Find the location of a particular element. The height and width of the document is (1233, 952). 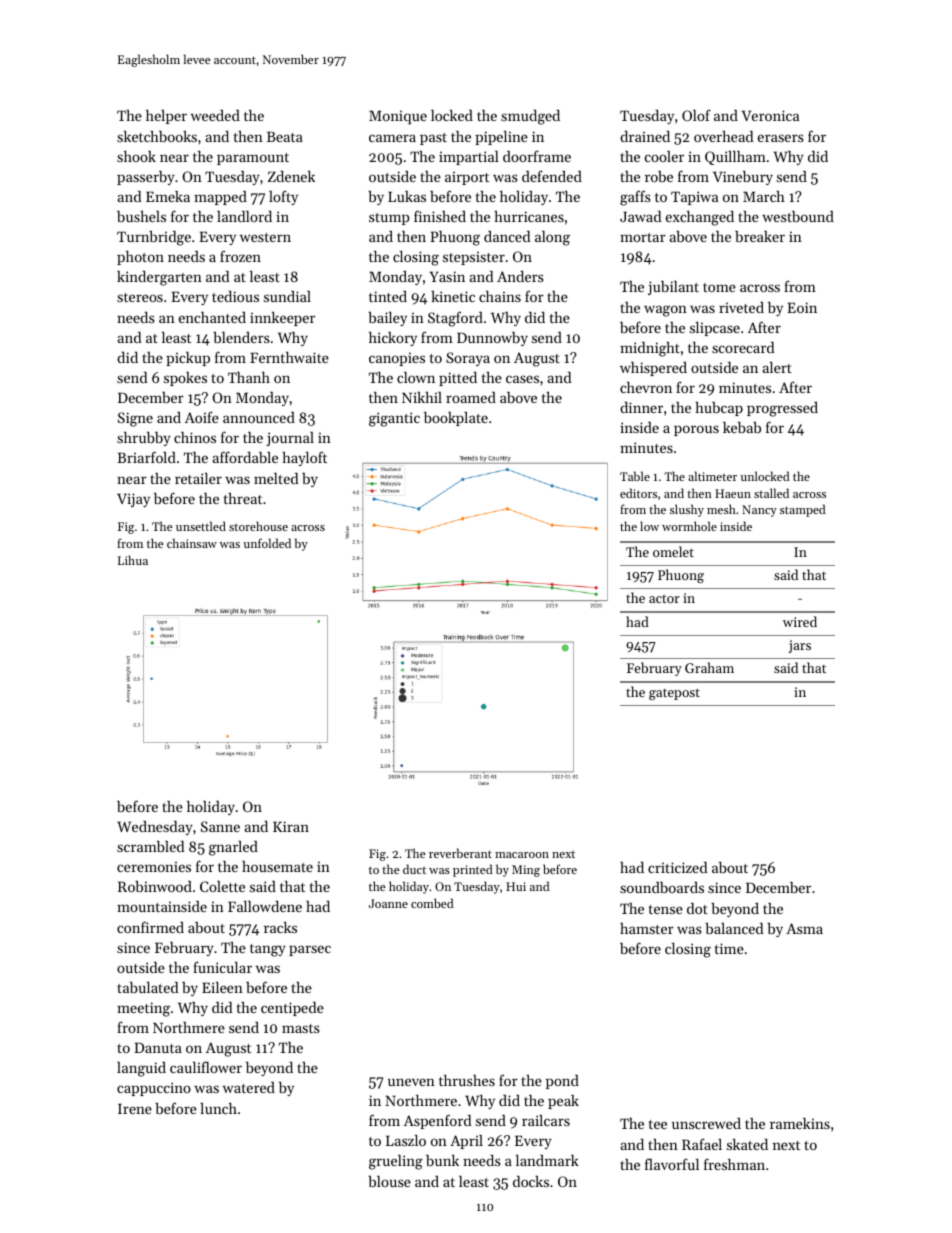

balanced is located at coordinates (734, 928).
